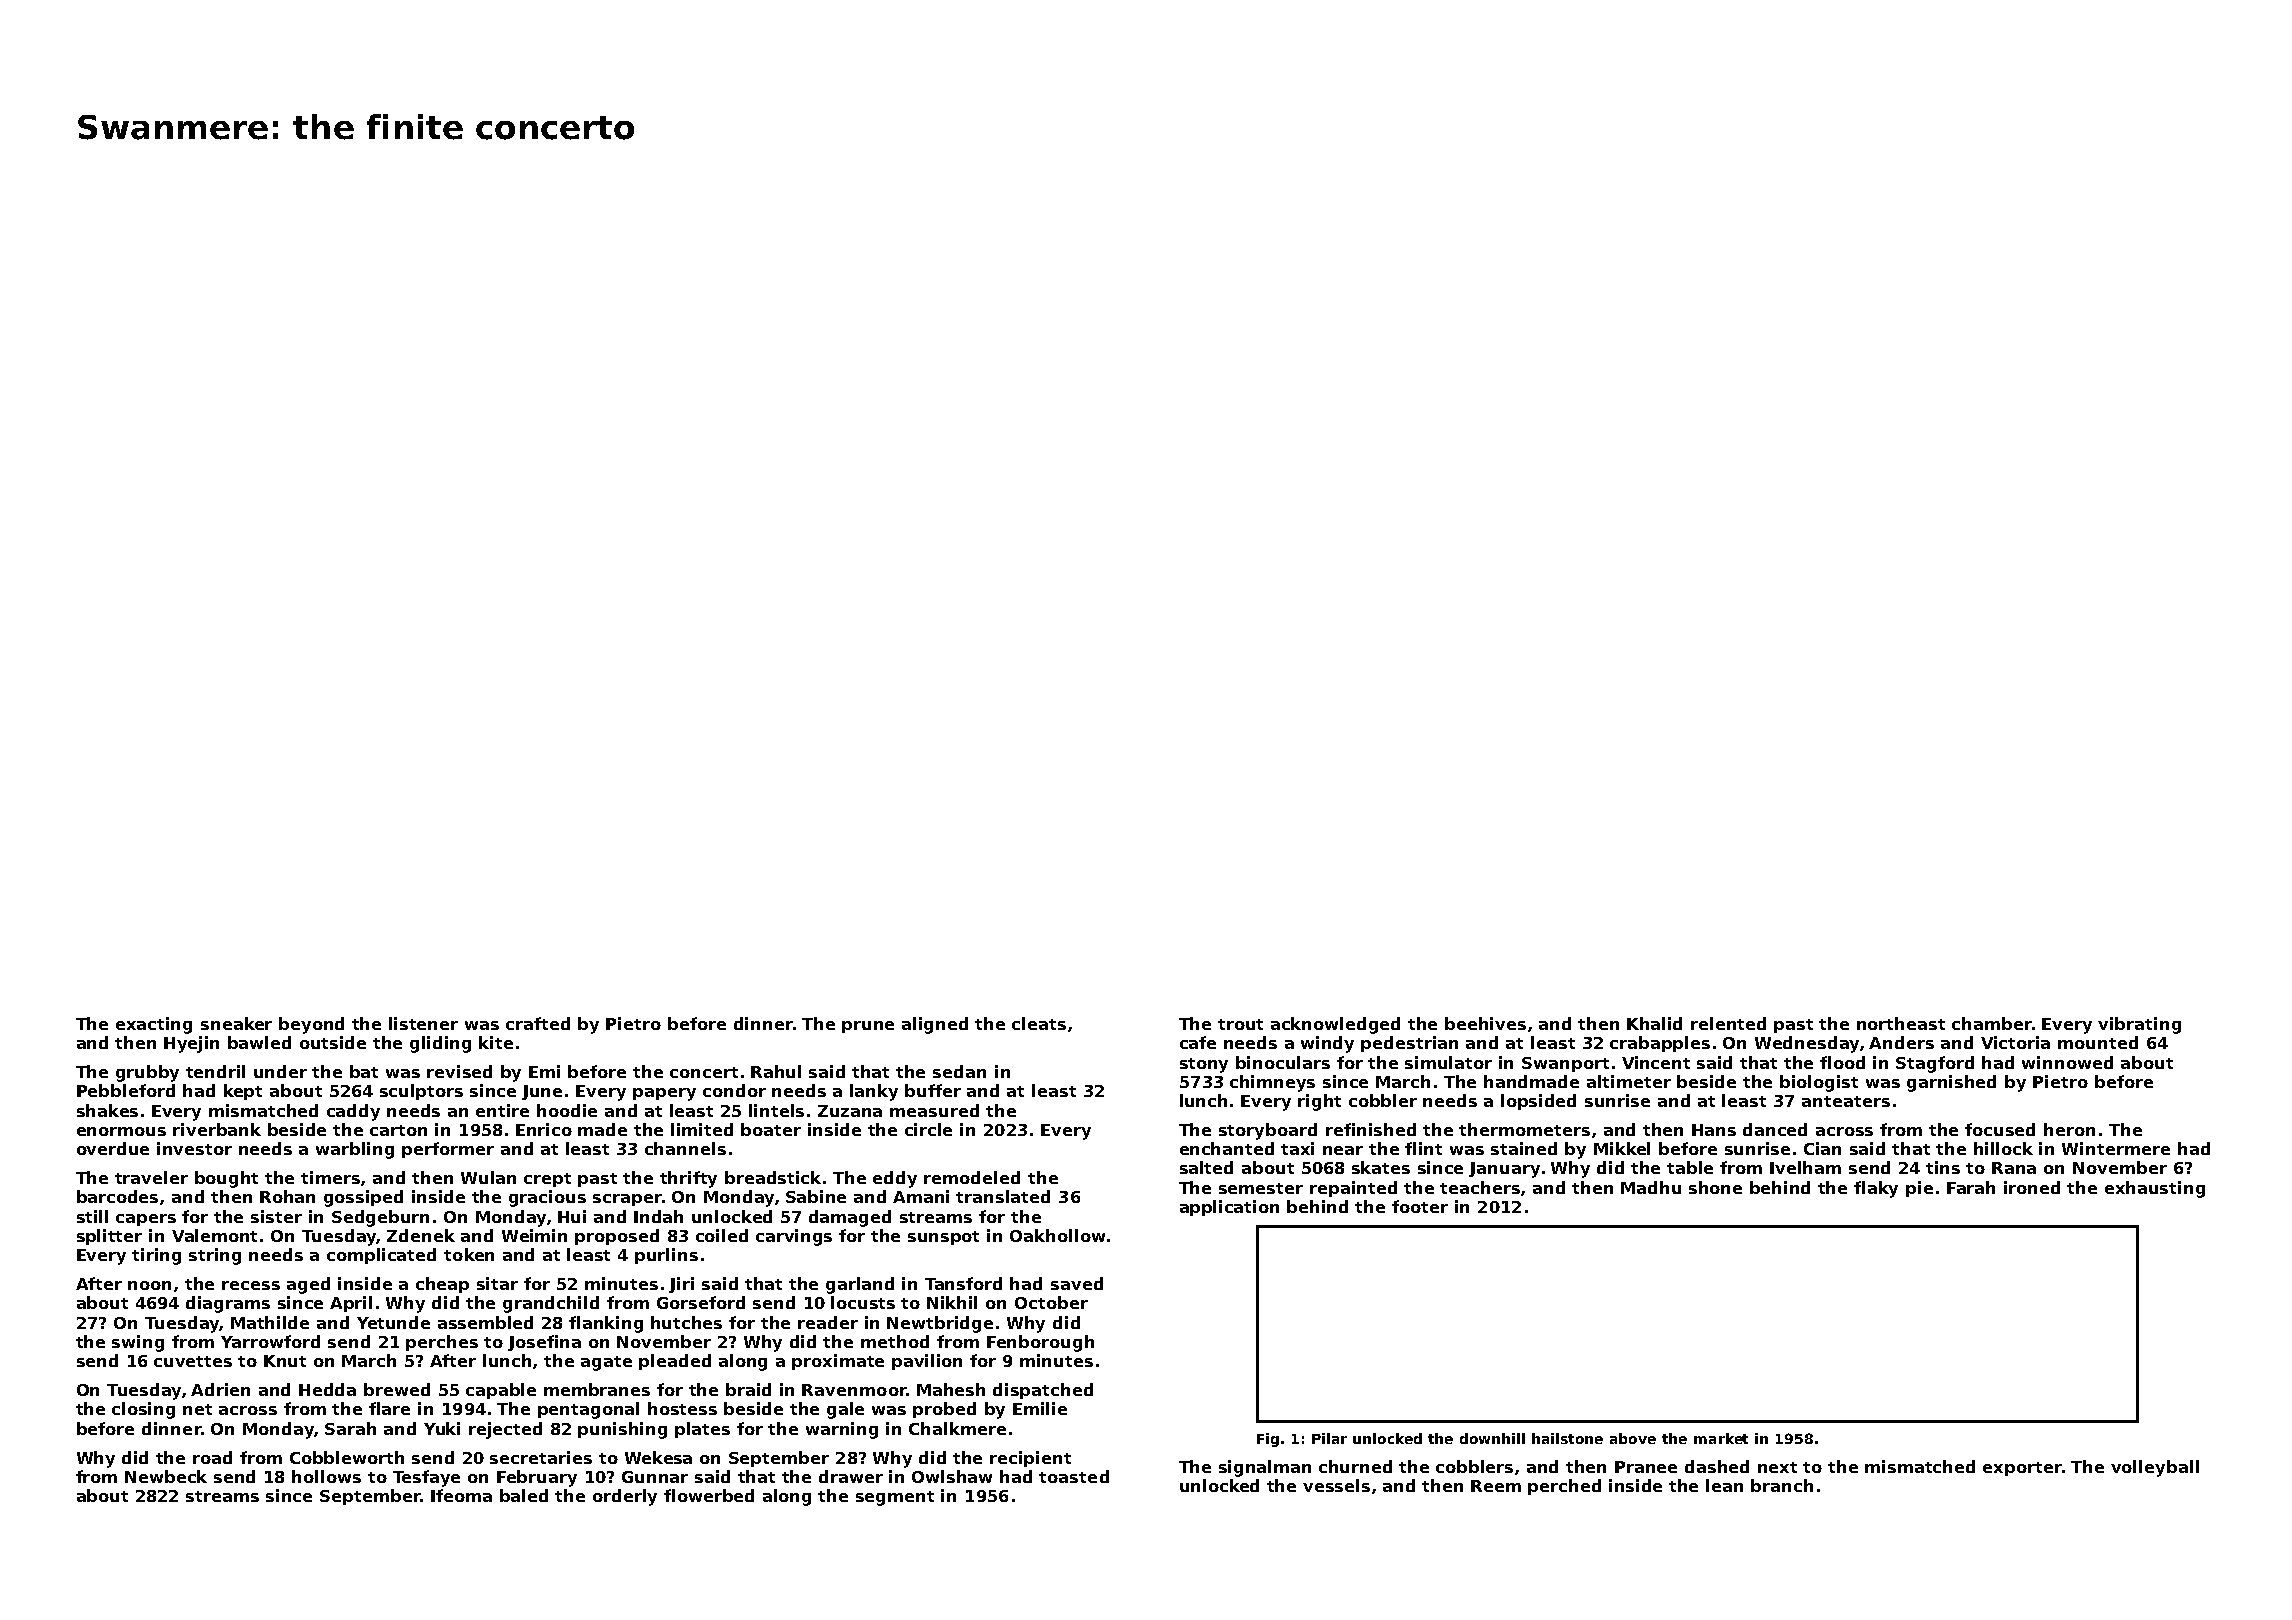 The height and width of the page is (1620, 2292). What do you see at coordinates (1807, 1044) in the page?
I see `Wednesday` at bounding box center [1807, 1044].
